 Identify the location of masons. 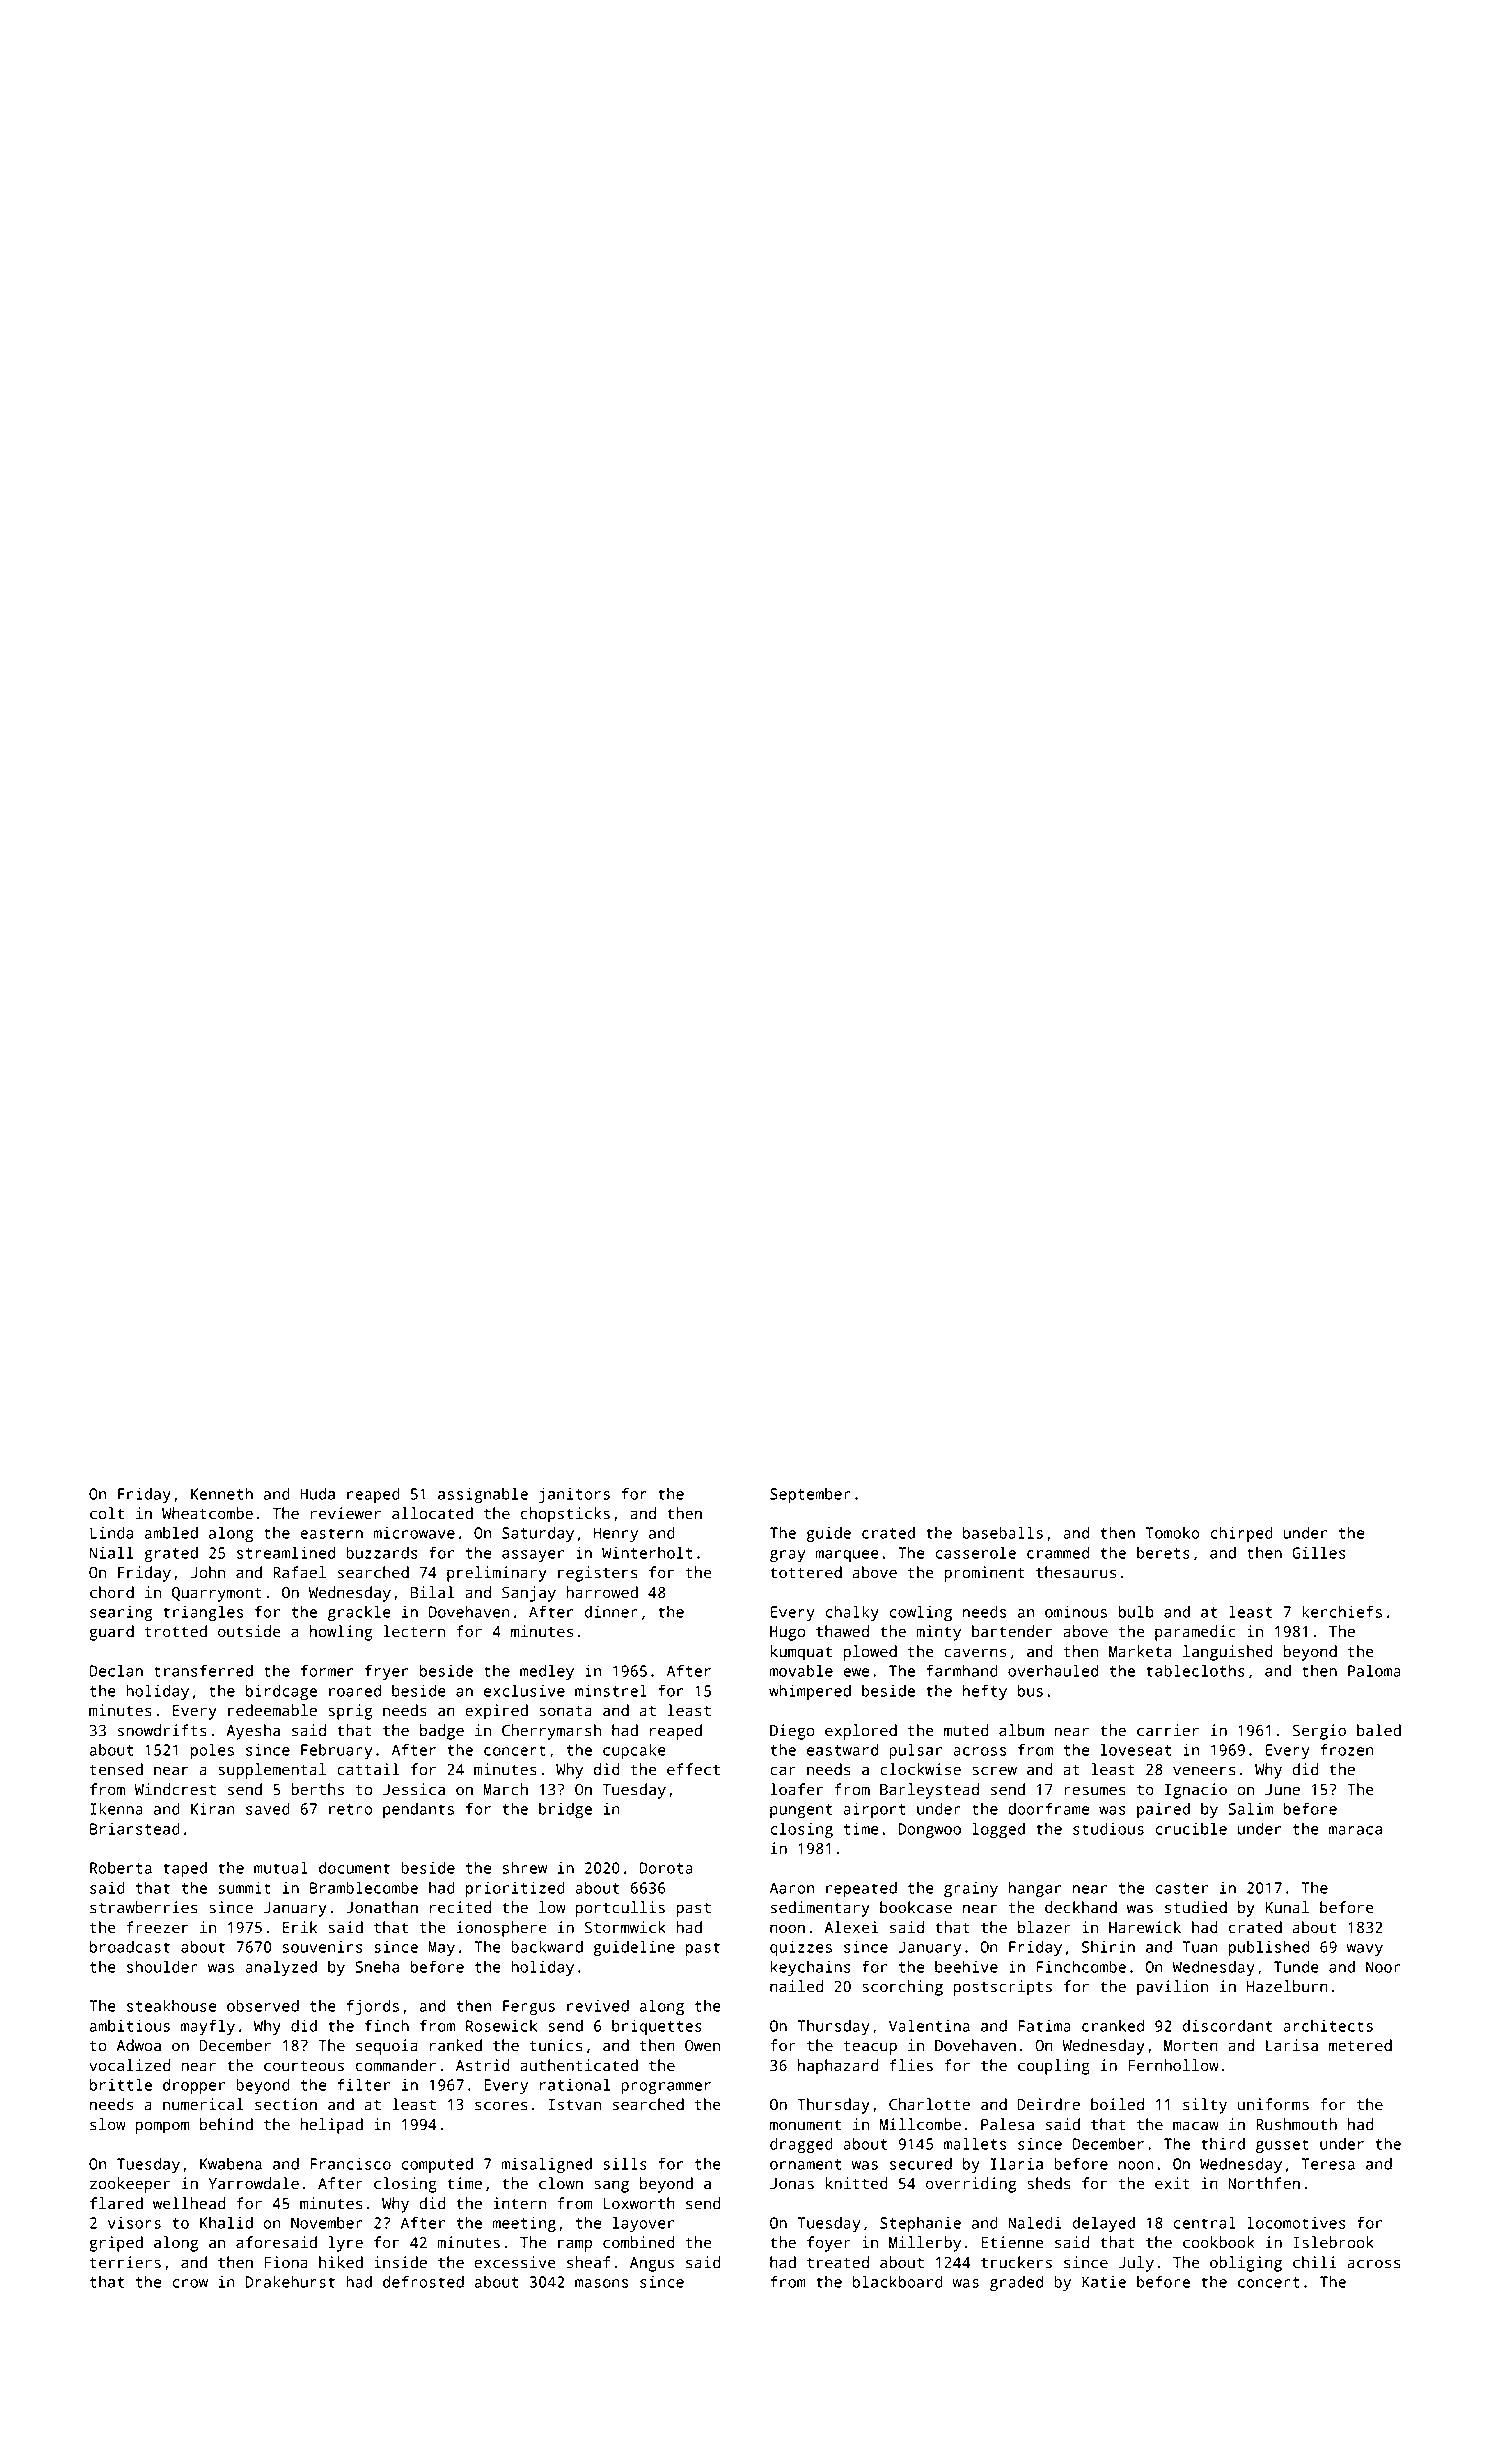
(601, 2283).
